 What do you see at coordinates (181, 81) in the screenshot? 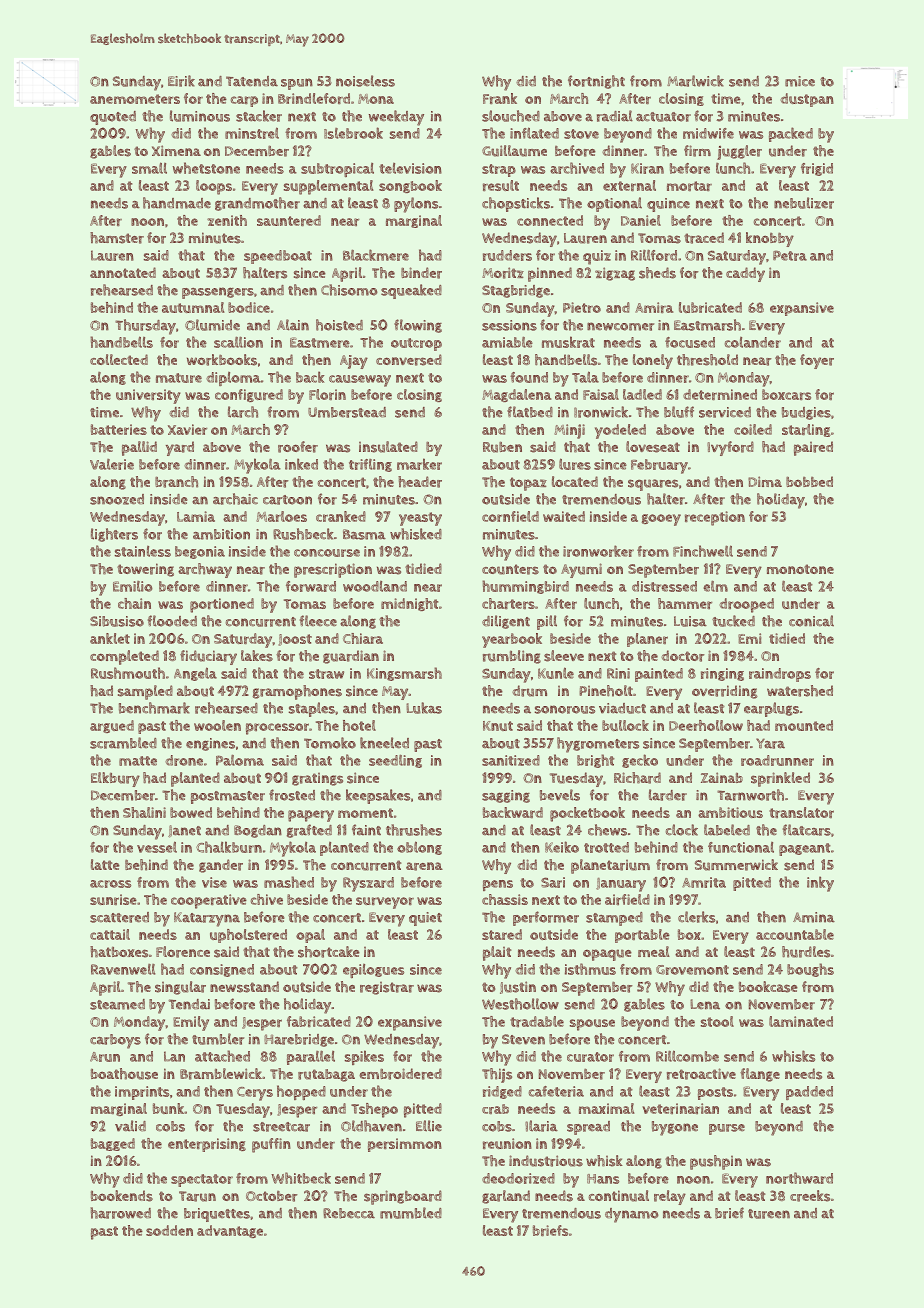
I see `Eirik` at bounding box center [181, 81].
